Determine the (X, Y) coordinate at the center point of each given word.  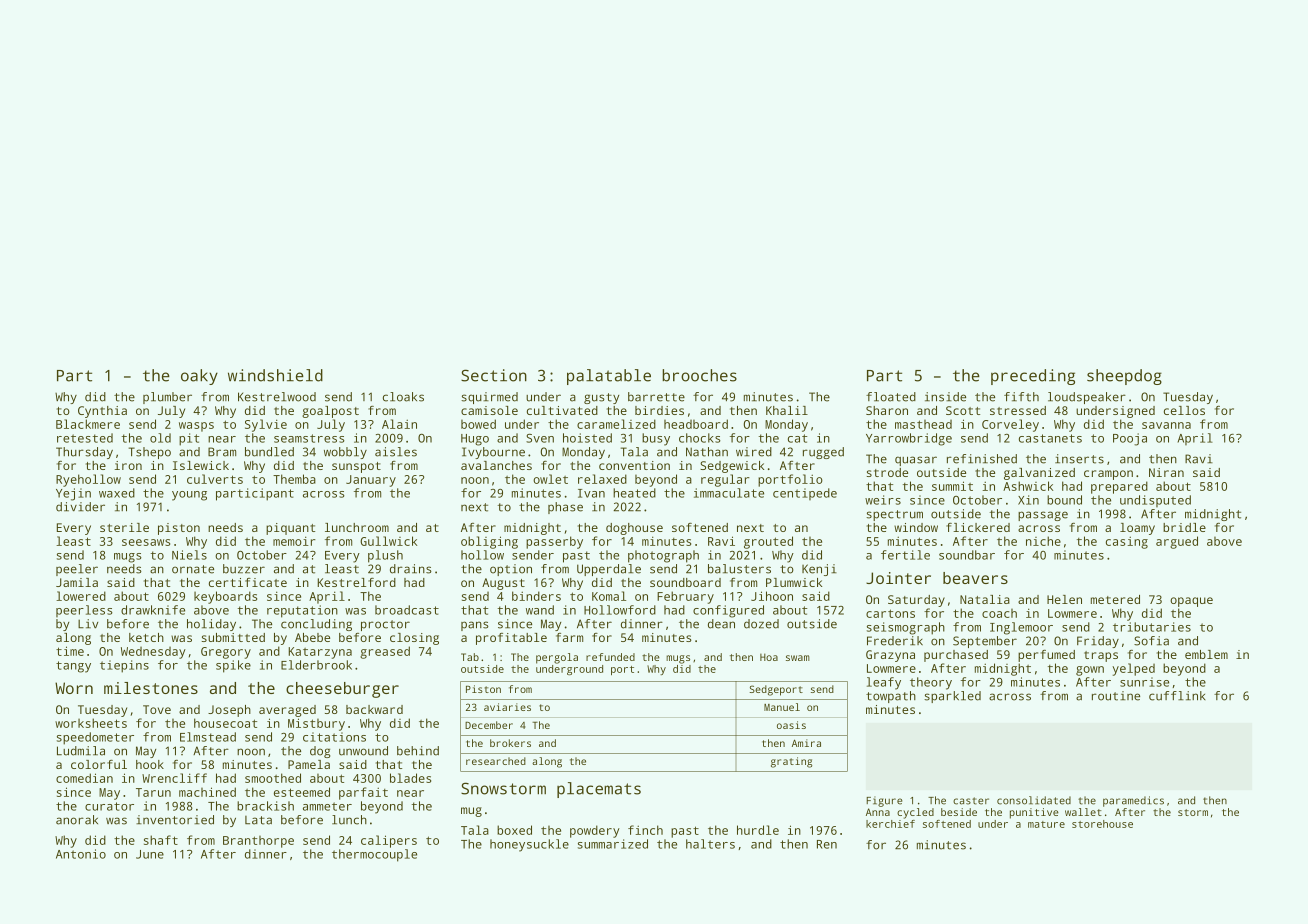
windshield (275, 375)
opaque (1191, 602)
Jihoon (772, 596)
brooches (699, 375)
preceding (1033, 377)
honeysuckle (529, 845)
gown (1090, 671)
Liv (88, 623)
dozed (761, 624)
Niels (189, 555)
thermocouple (374, 855)
